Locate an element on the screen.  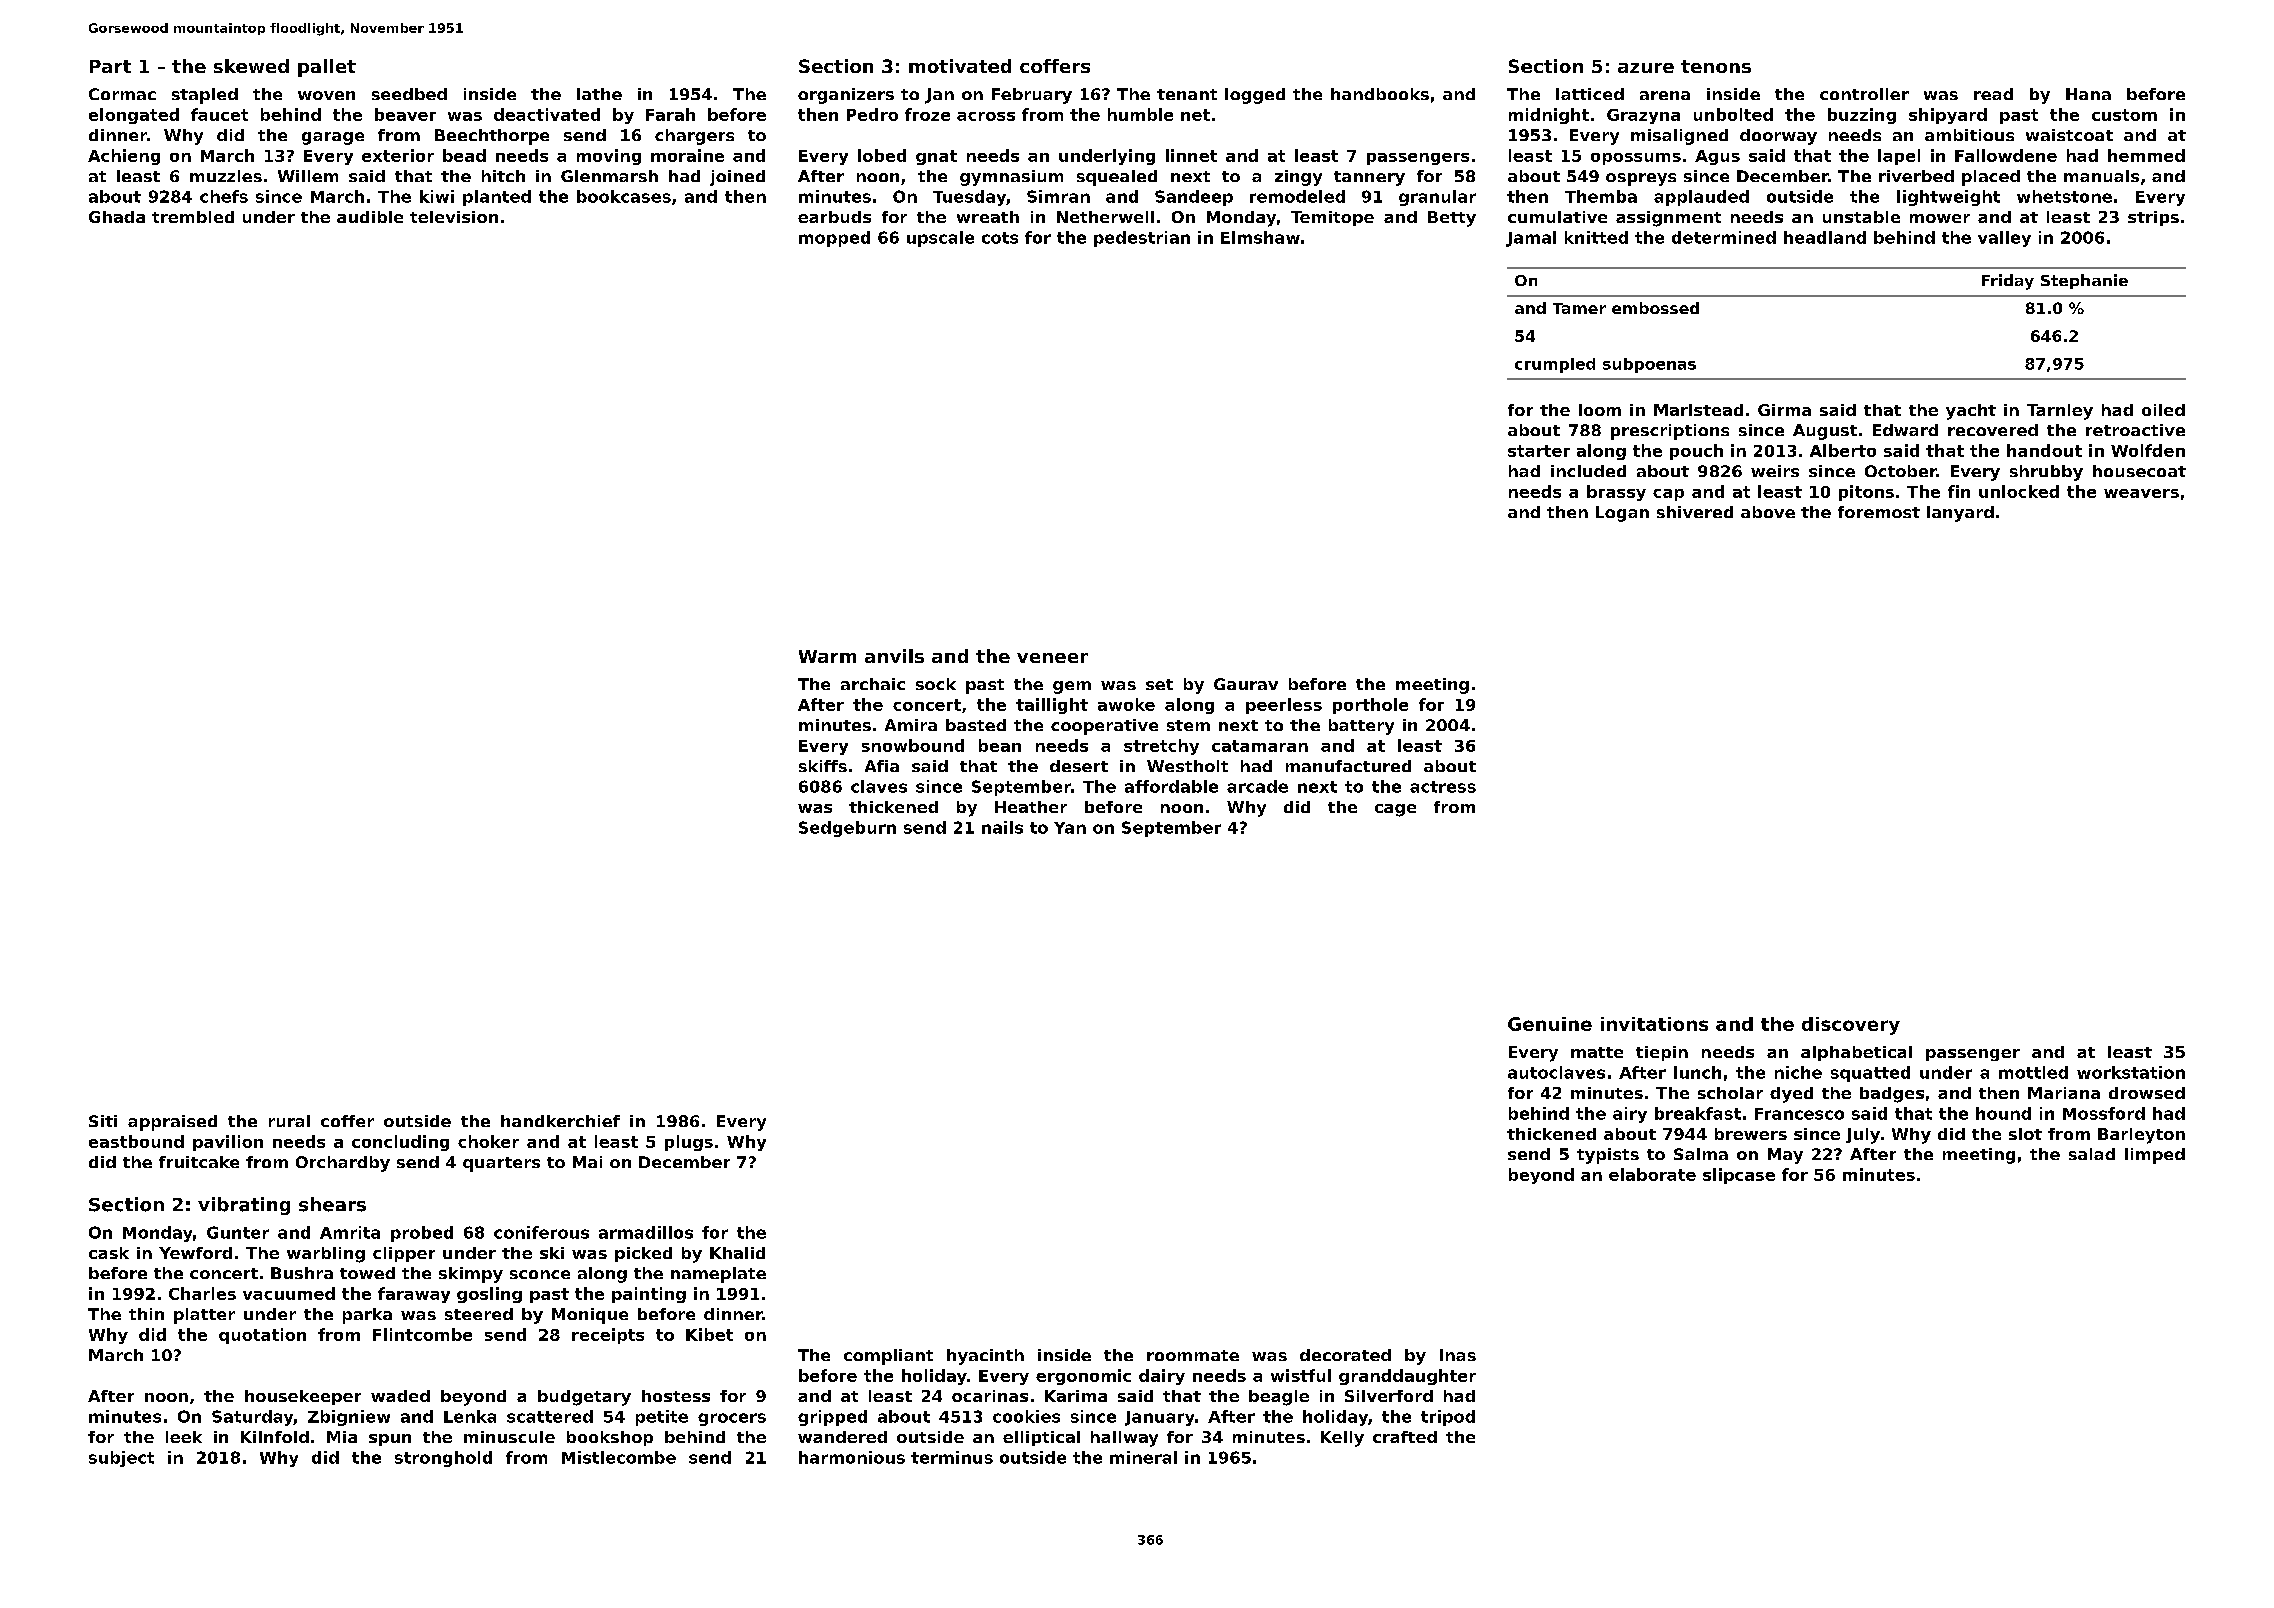
Sedgeburn is located at coordinates (847, 829).
